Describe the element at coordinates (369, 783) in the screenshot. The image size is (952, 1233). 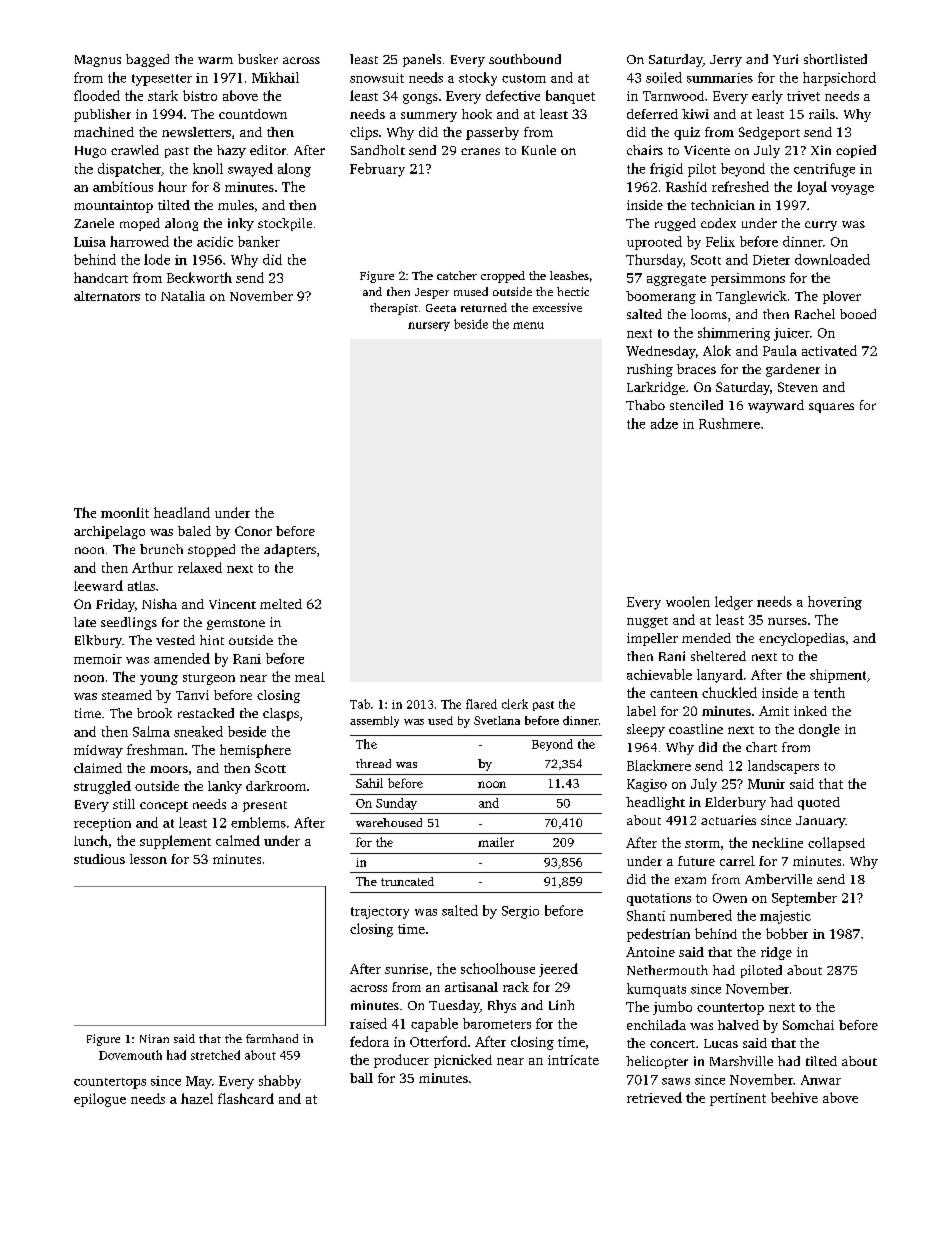
I see `Sahil` at that location.
